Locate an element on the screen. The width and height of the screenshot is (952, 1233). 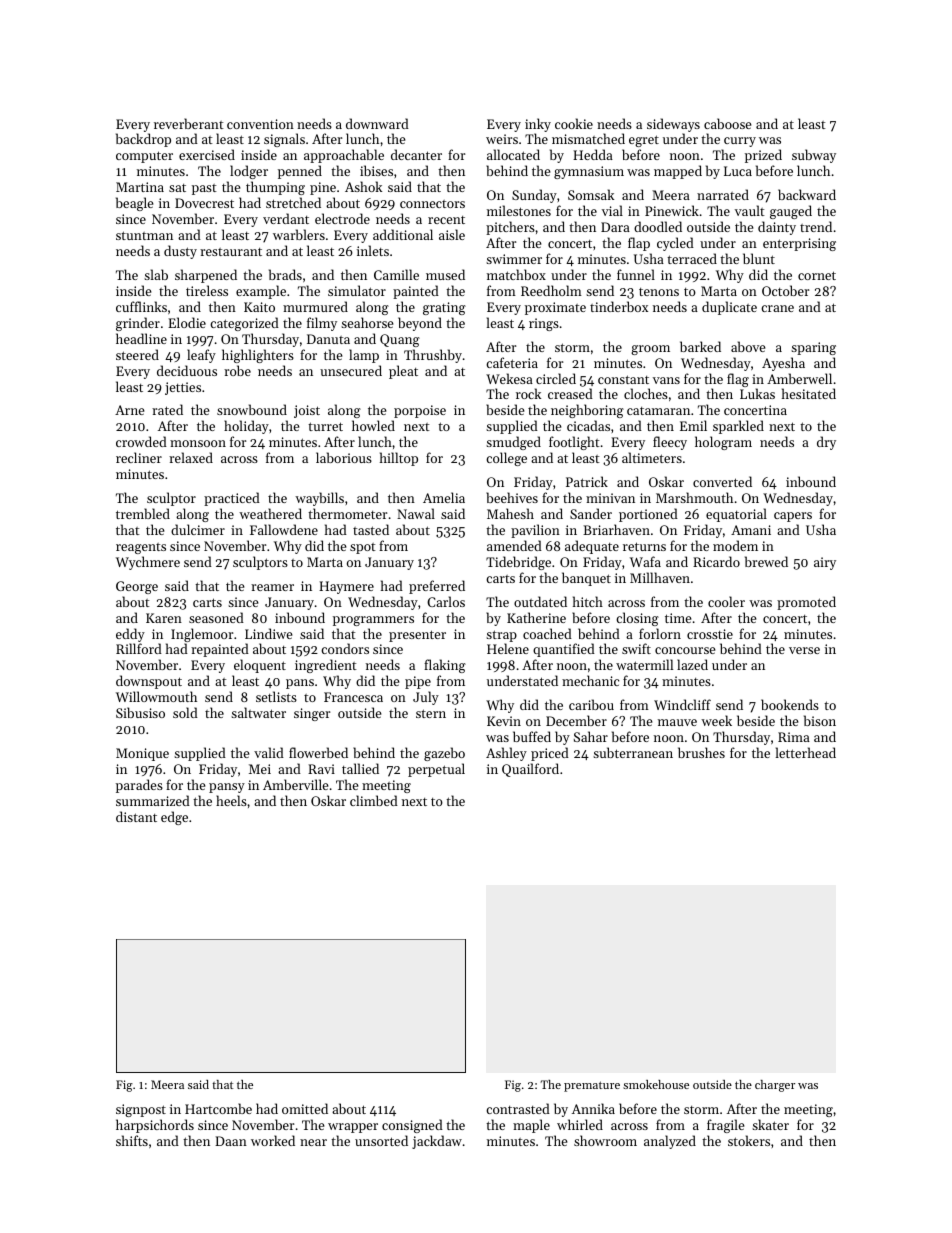
Hartcombe is located at coordinates (218, 1108).
